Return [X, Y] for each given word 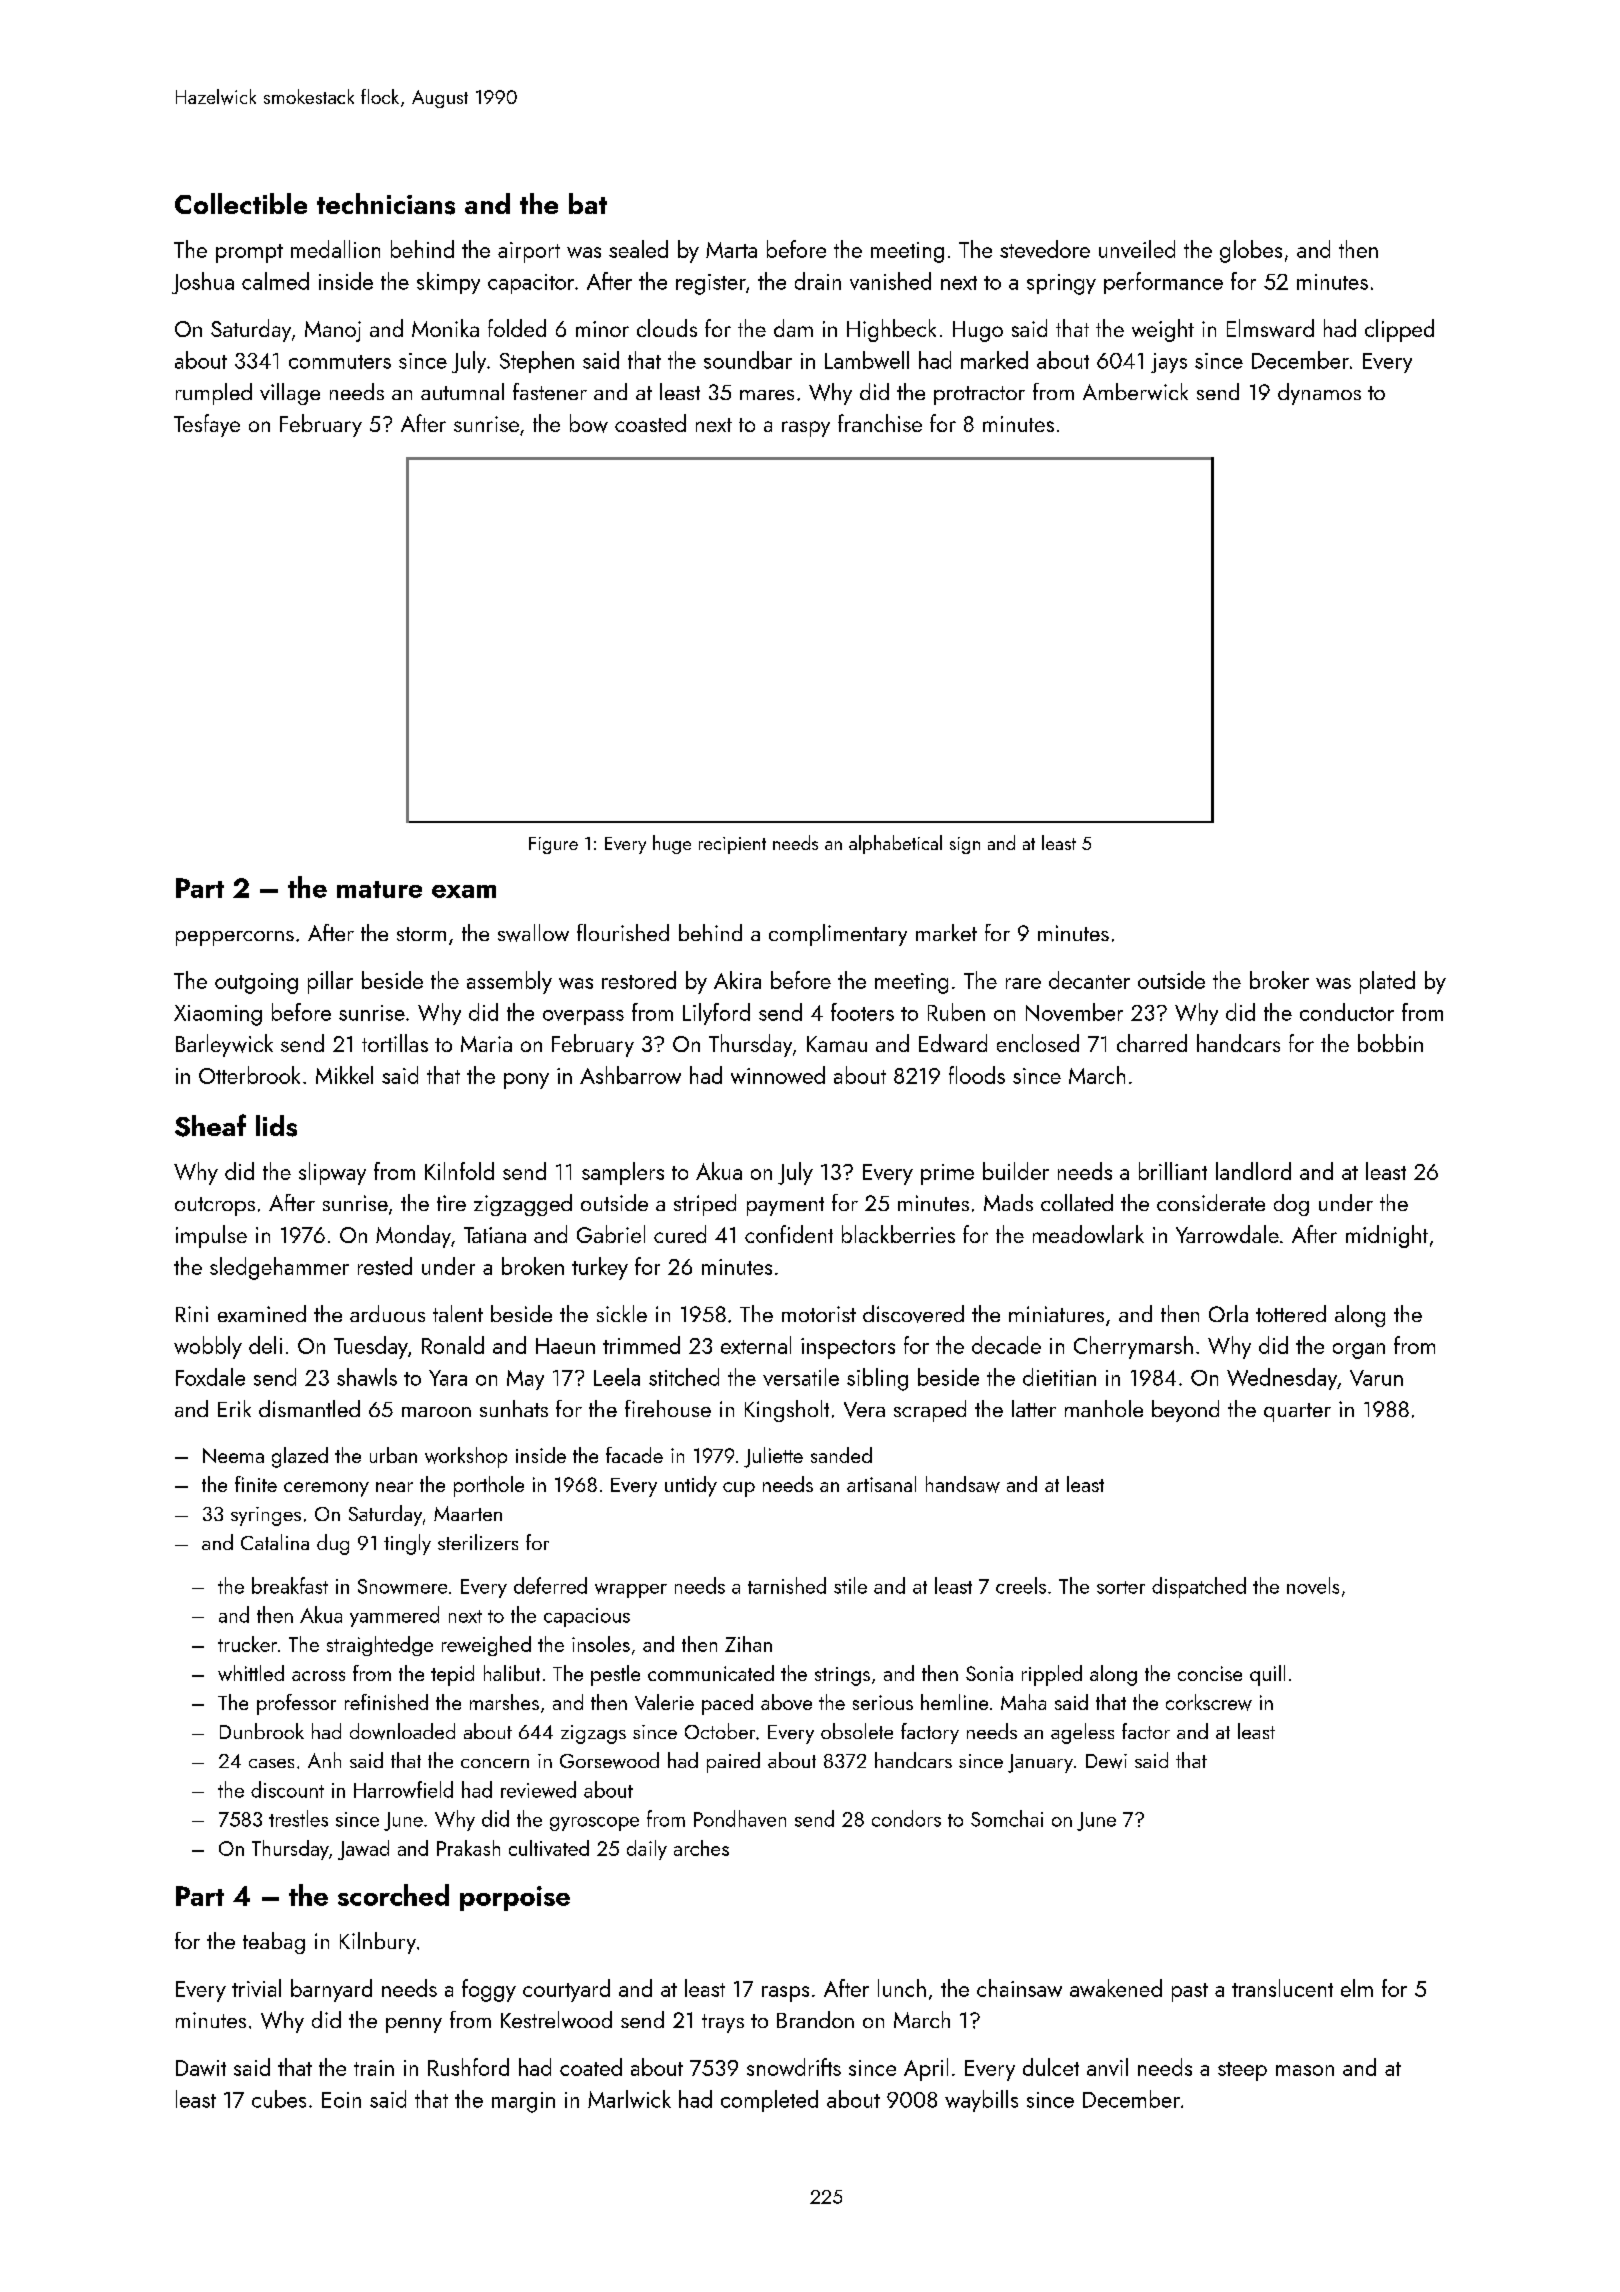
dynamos [1319, 394]
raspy [806, 429]
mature [379, 889]
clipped [1399, 330]
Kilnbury [378, 1943]
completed [769, 2101]
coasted [650, 423]
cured [680, 1234]
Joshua [203, 283]
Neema [233, 1455]
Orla [1228, 1313]
